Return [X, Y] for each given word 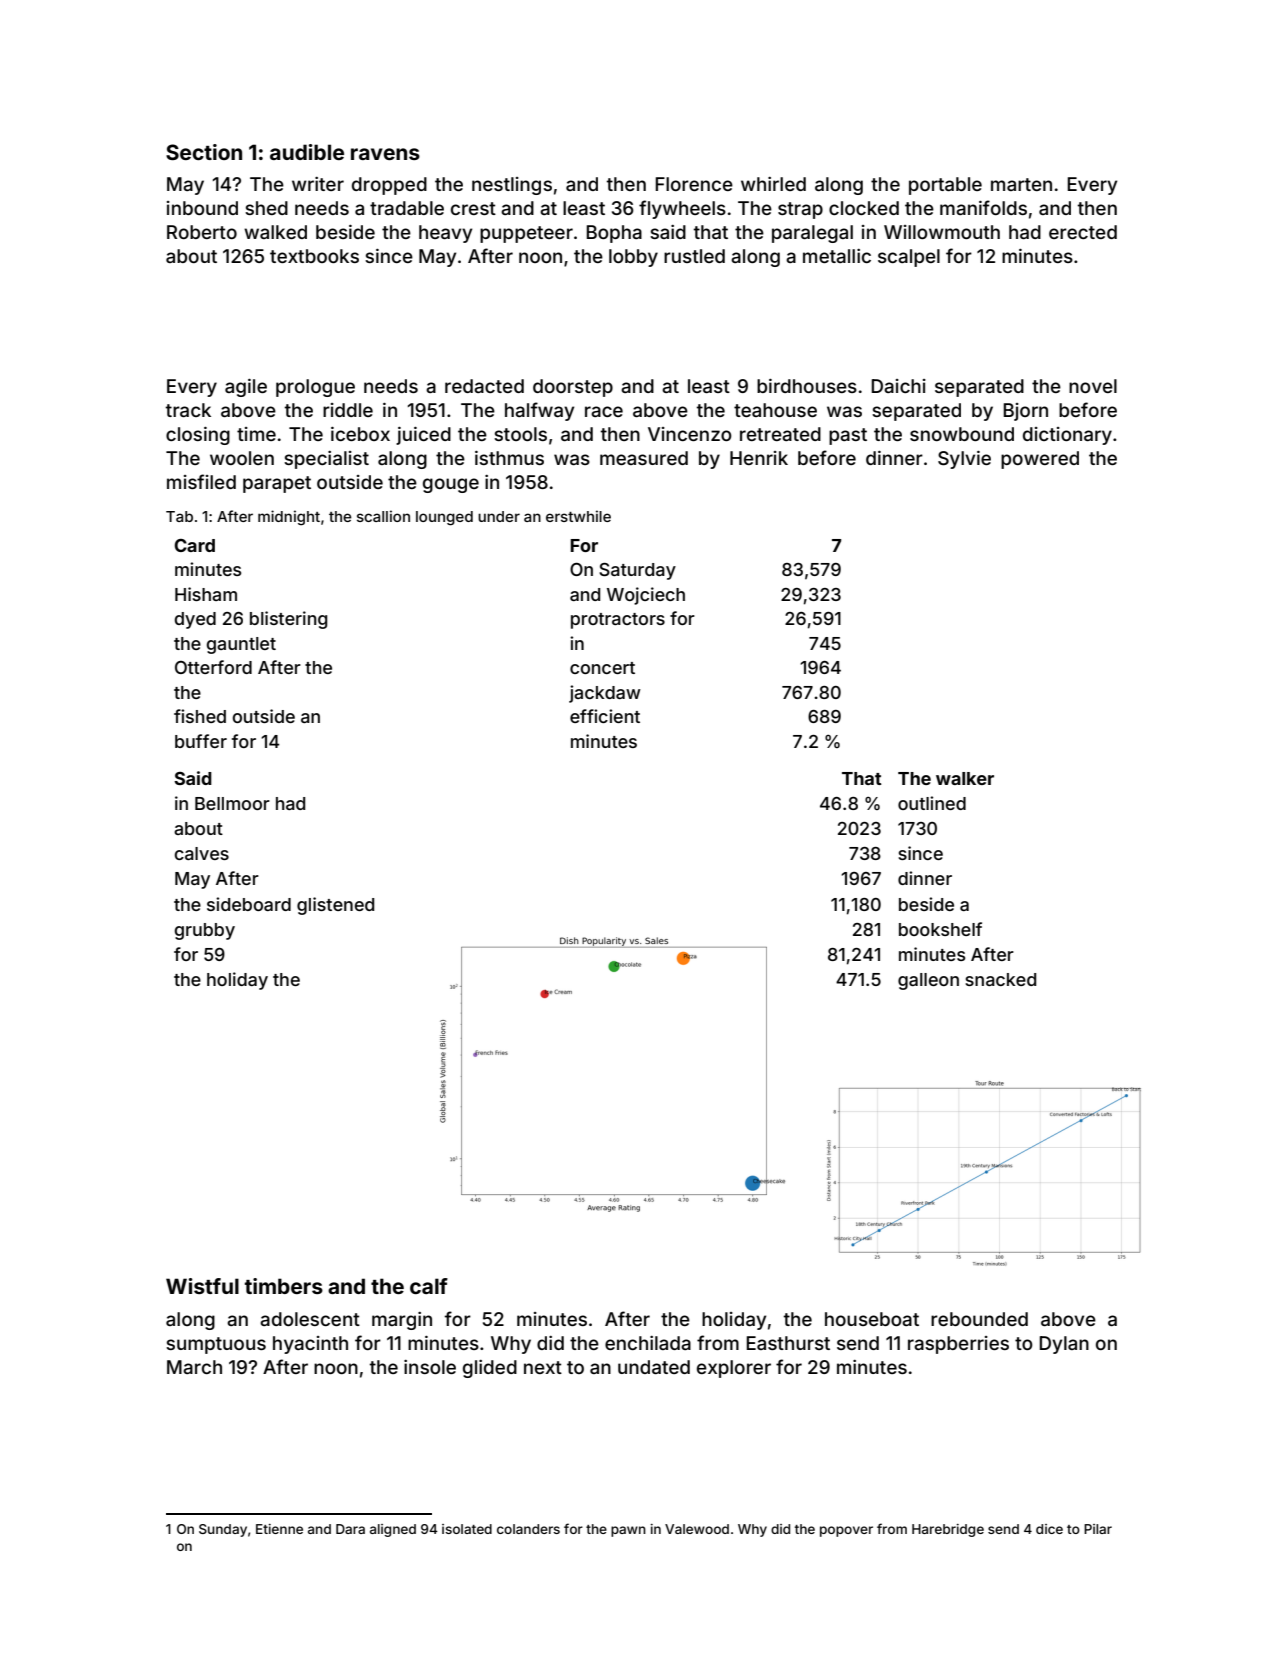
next [543, 1367]
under [499, 516]
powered [1040, 460]
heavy [445, 234]
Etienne [279, 1529]
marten [1021, 184]
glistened [335, 906]
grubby [205, 931]
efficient [605, 716]
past [848, 436]
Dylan [1064, 1345]
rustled [694, 256]
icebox [360, 434]
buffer [201, 741]
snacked [1000, 979]
